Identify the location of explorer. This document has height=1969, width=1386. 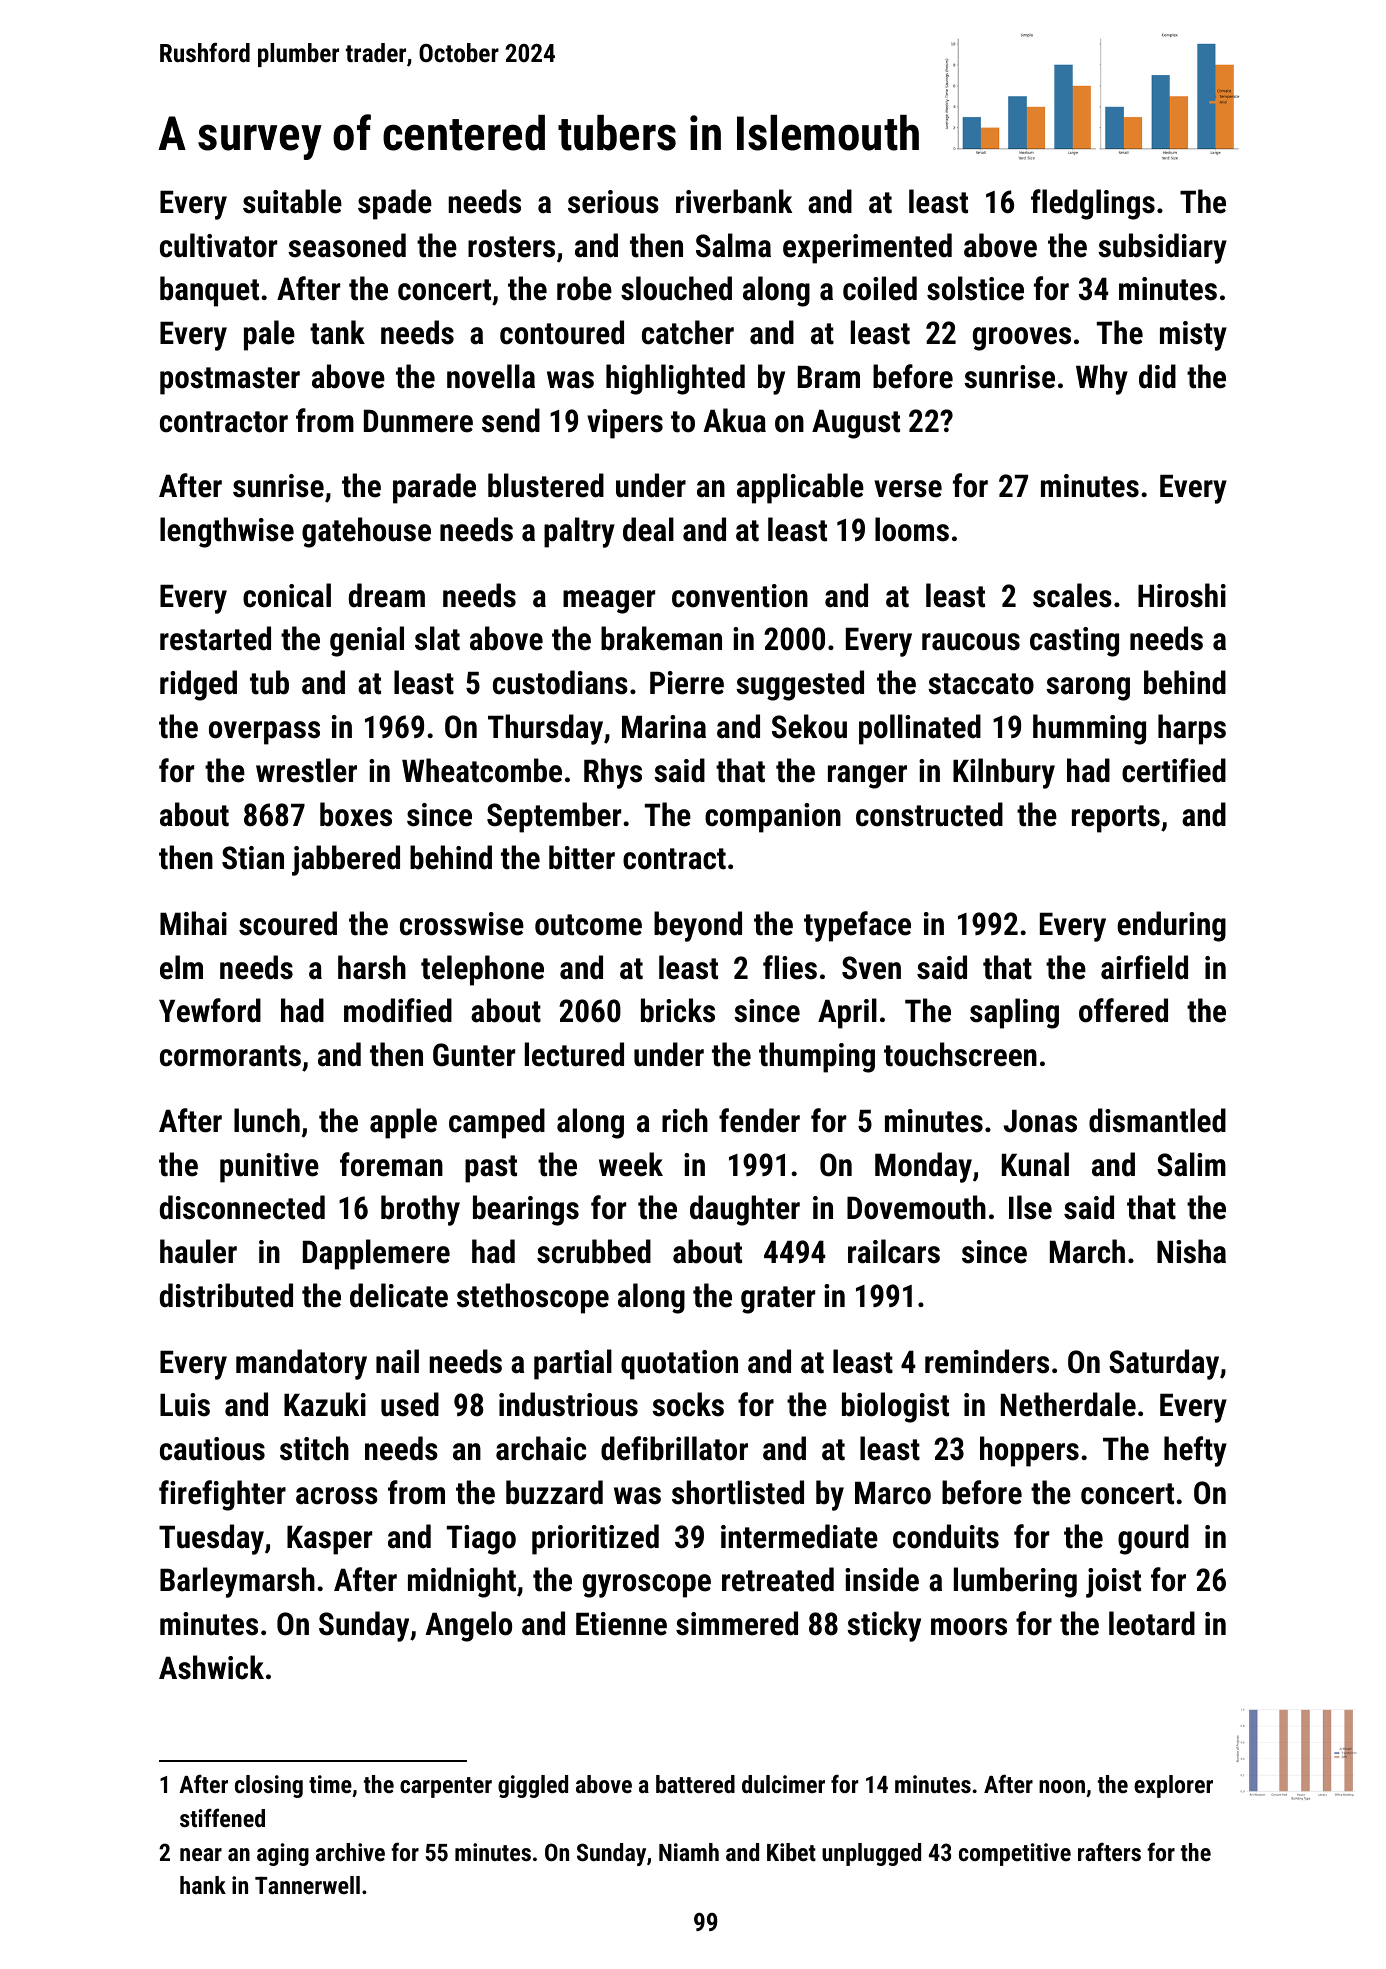
(1173, 1786).
